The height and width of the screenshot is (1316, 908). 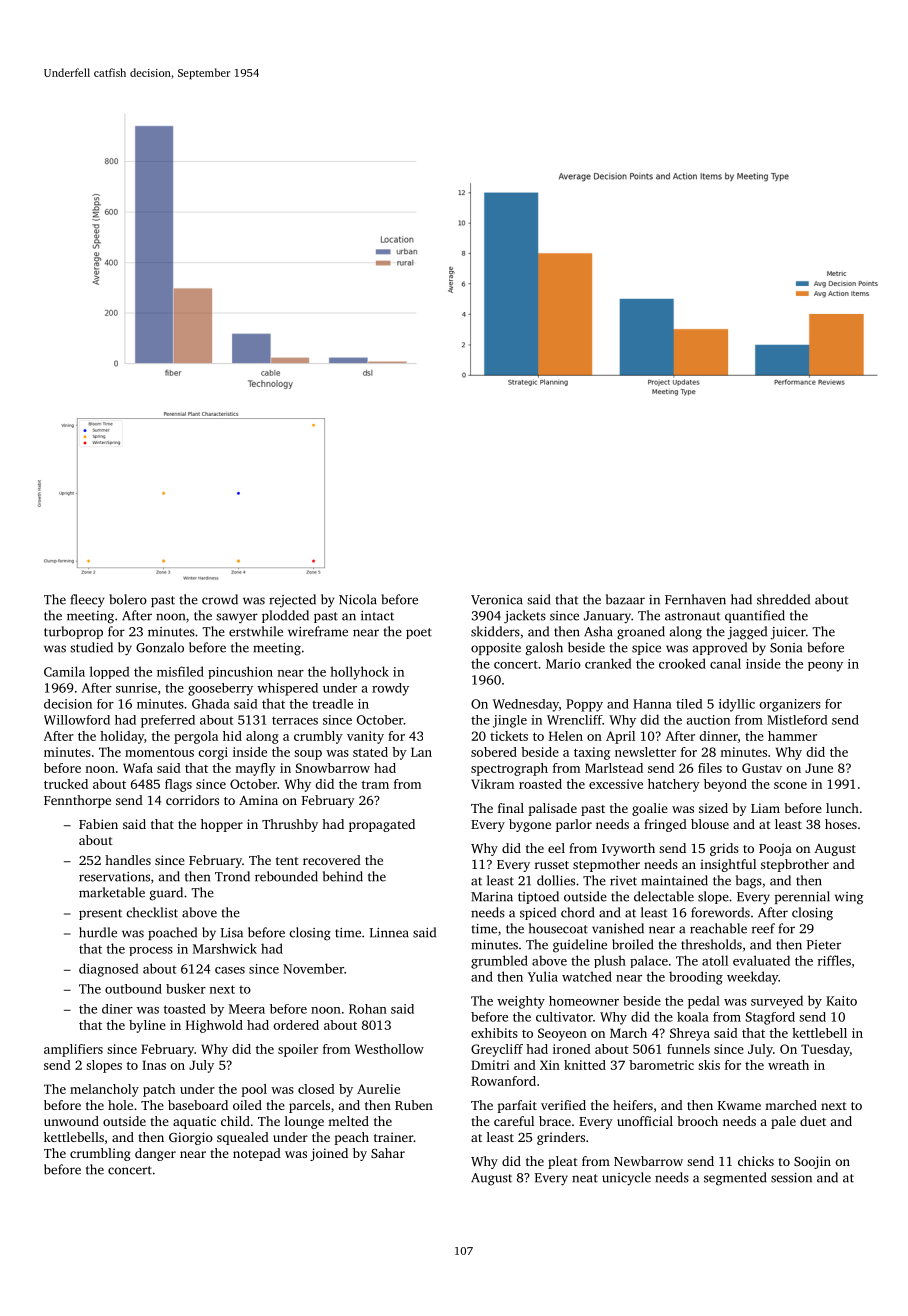 What do you see at coordinates (382, 825) in the screenshot?
I see `propagated` at bounding box center [382, 825].
